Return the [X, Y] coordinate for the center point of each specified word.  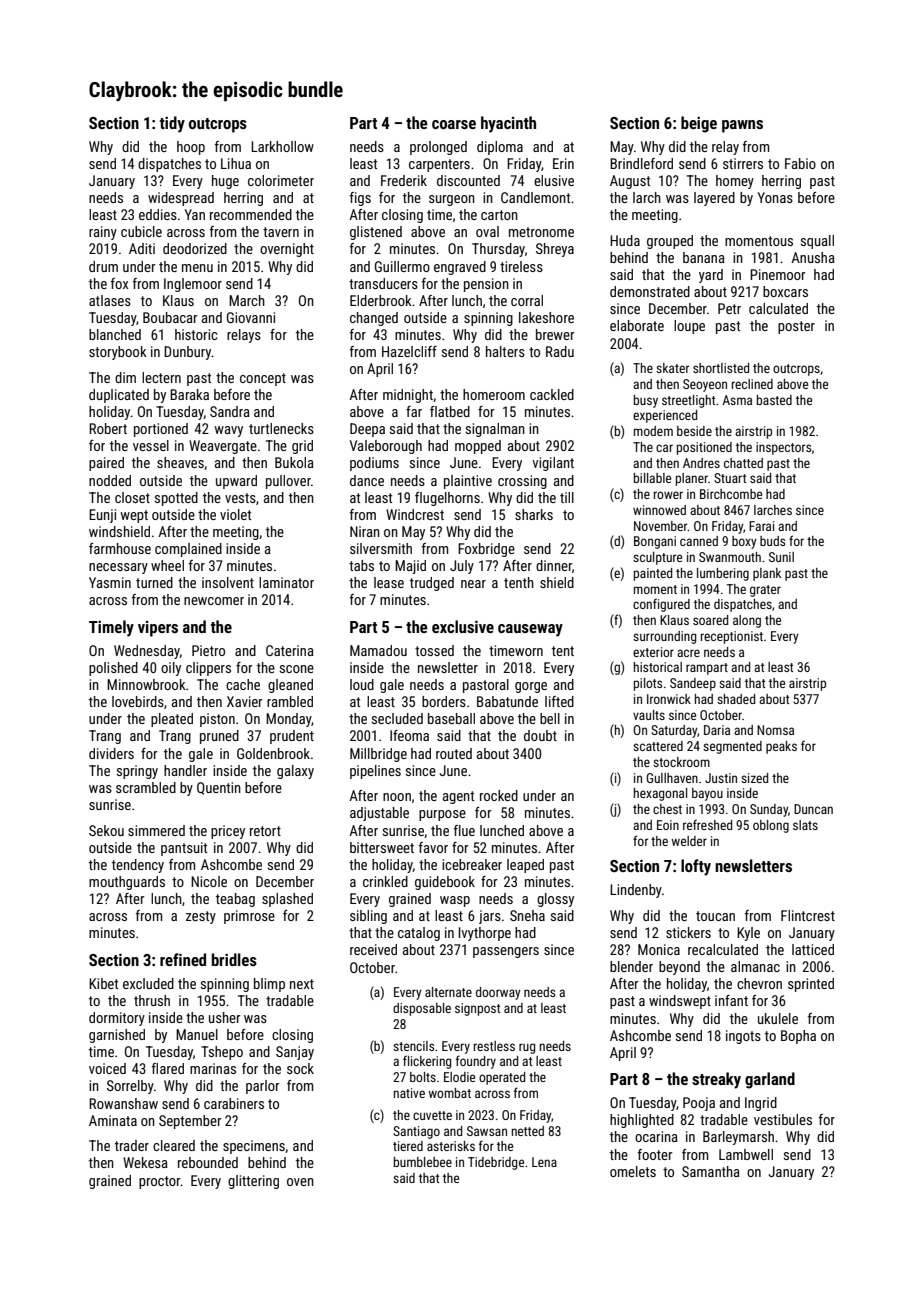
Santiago [416, 1132]
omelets [633, 1171]
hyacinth [508, 124]
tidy [172, 124]
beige [699, 124]
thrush [152, 1000]
